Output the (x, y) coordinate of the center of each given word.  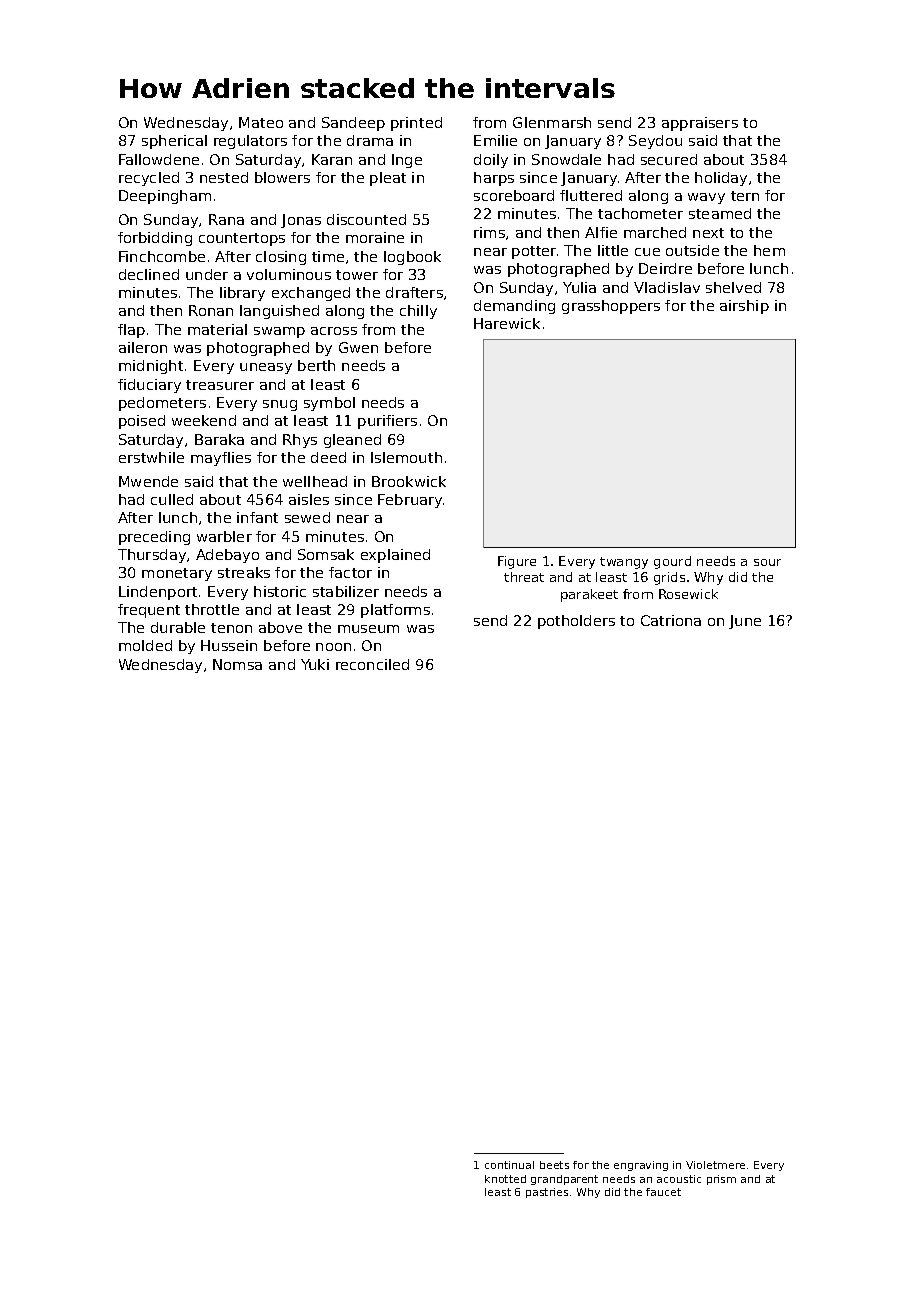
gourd (672, 562)
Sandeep (353, 124)
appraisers (700, 124)
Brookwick (409, 481)
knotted (505, 1179)
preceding (154, 538)
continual (509, 1165)
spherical (174, 142)
